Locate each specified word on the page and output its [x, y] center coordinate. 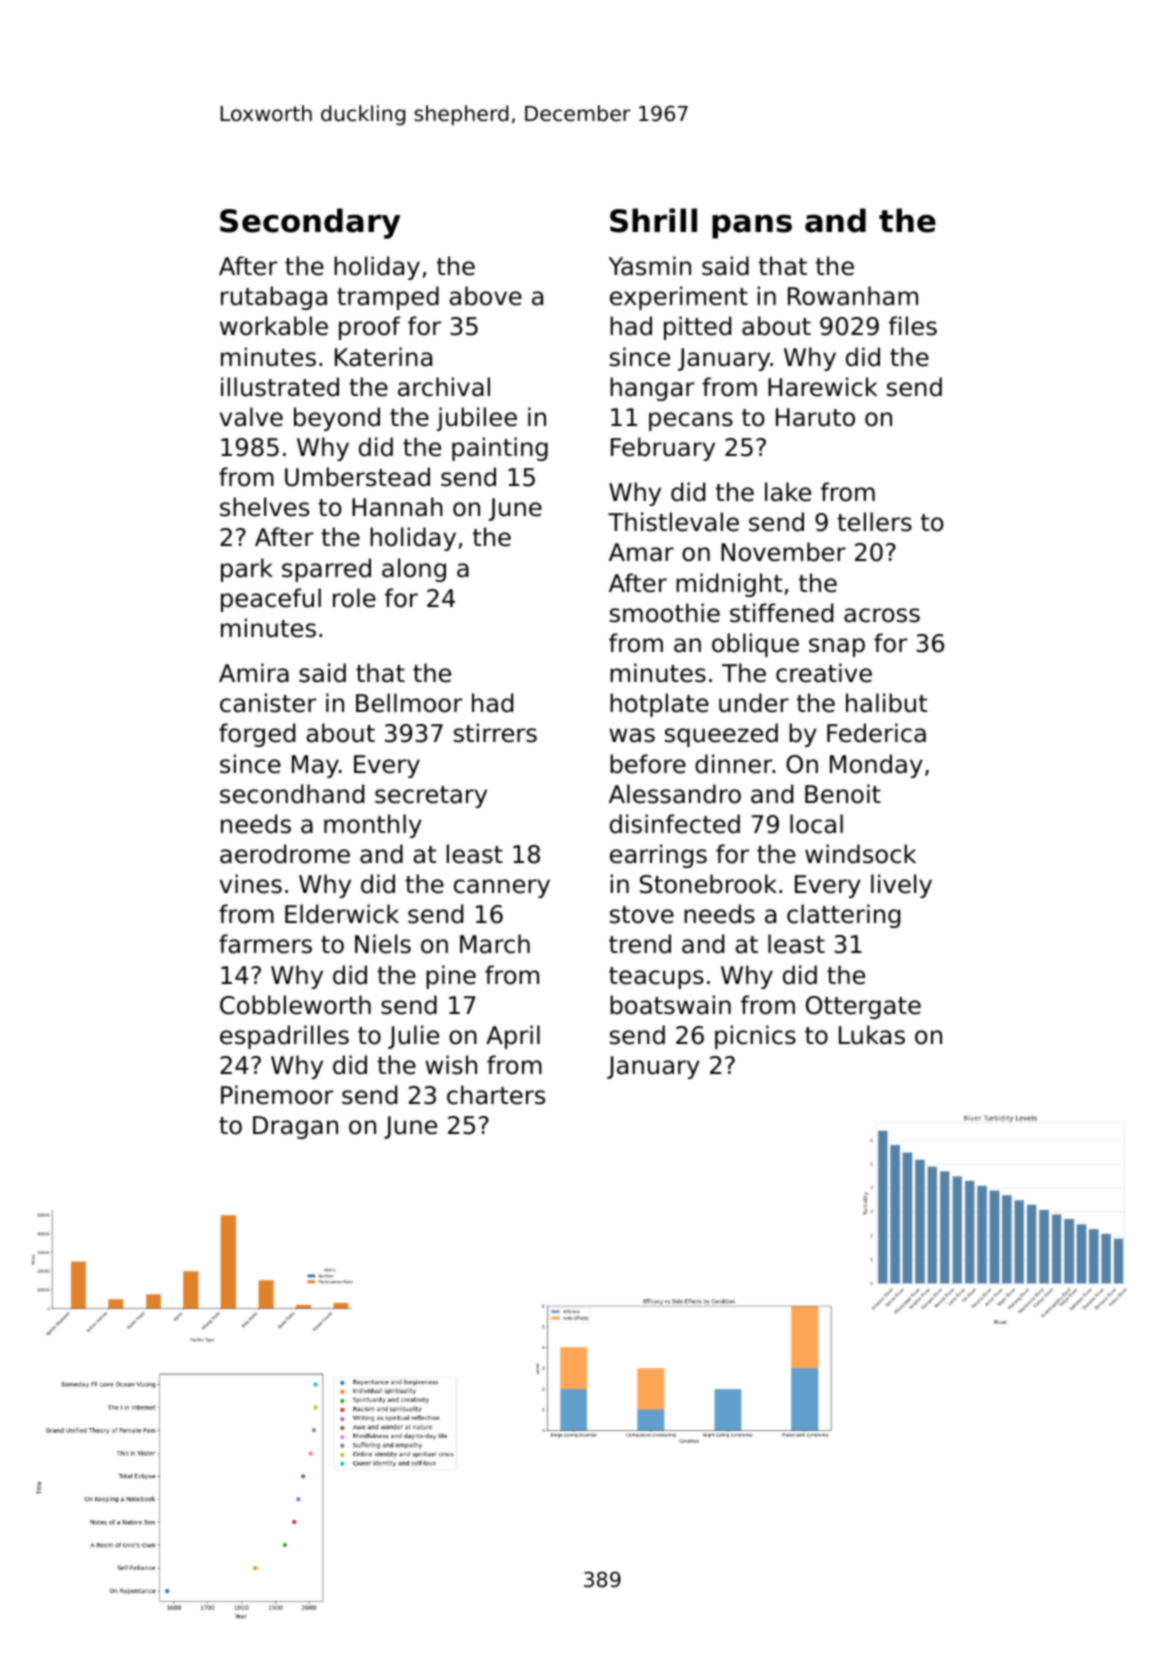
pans [752, 226]
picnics [755, 1037]
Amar [641, 552]
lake [788, 492]
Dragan [295, 1127]
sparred [326, 570]
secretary [431, 797]
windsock [860, 854]
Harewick [823, 387]
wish [451, 1065]
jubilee [477, 419]
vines [251, 884]
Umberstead [357, 477]
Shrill [653, 220]
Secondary [310, 223]
